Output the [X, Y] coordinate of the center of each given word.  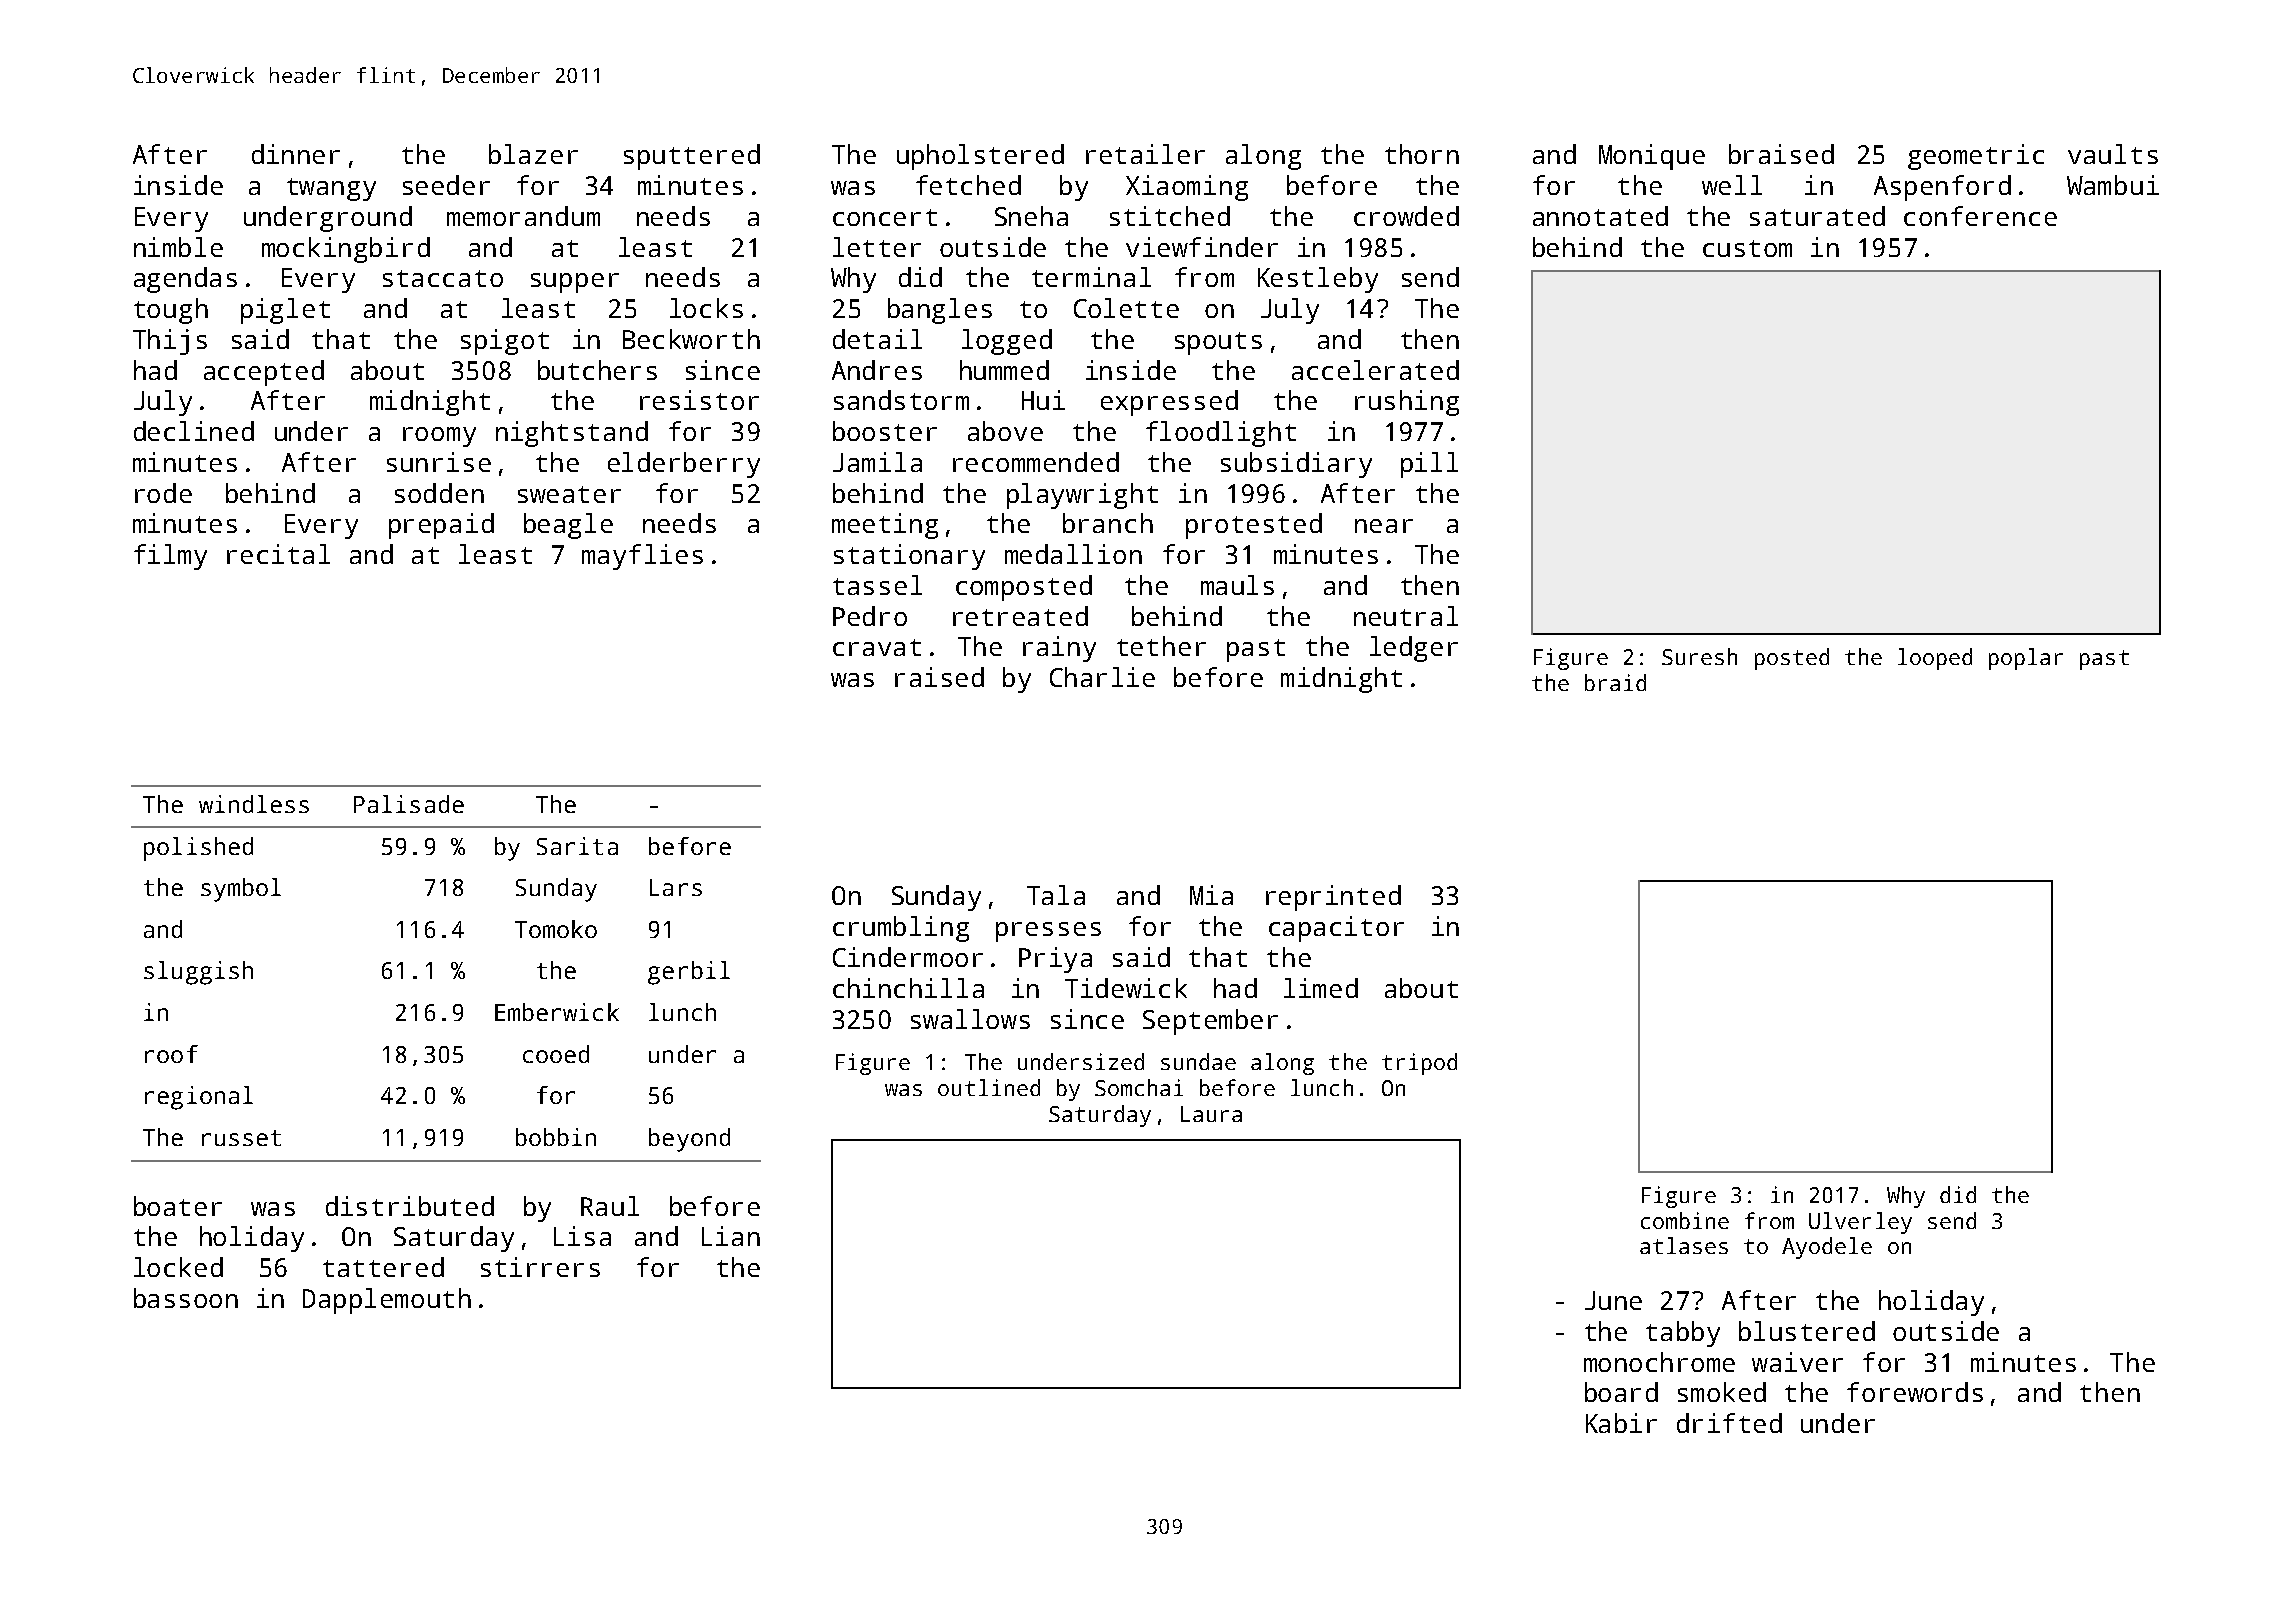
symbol [241, 890]
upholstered [980, 157]
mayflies [642, 557]
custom [1747, 248]
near [1384, 526]
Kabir [1621, 1423]
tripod [1419, 1064]
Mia [1211, 895]
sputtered [692, 157]
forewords [1915, 1392]
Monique [1652, 157]
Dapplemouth [387, 1301]
